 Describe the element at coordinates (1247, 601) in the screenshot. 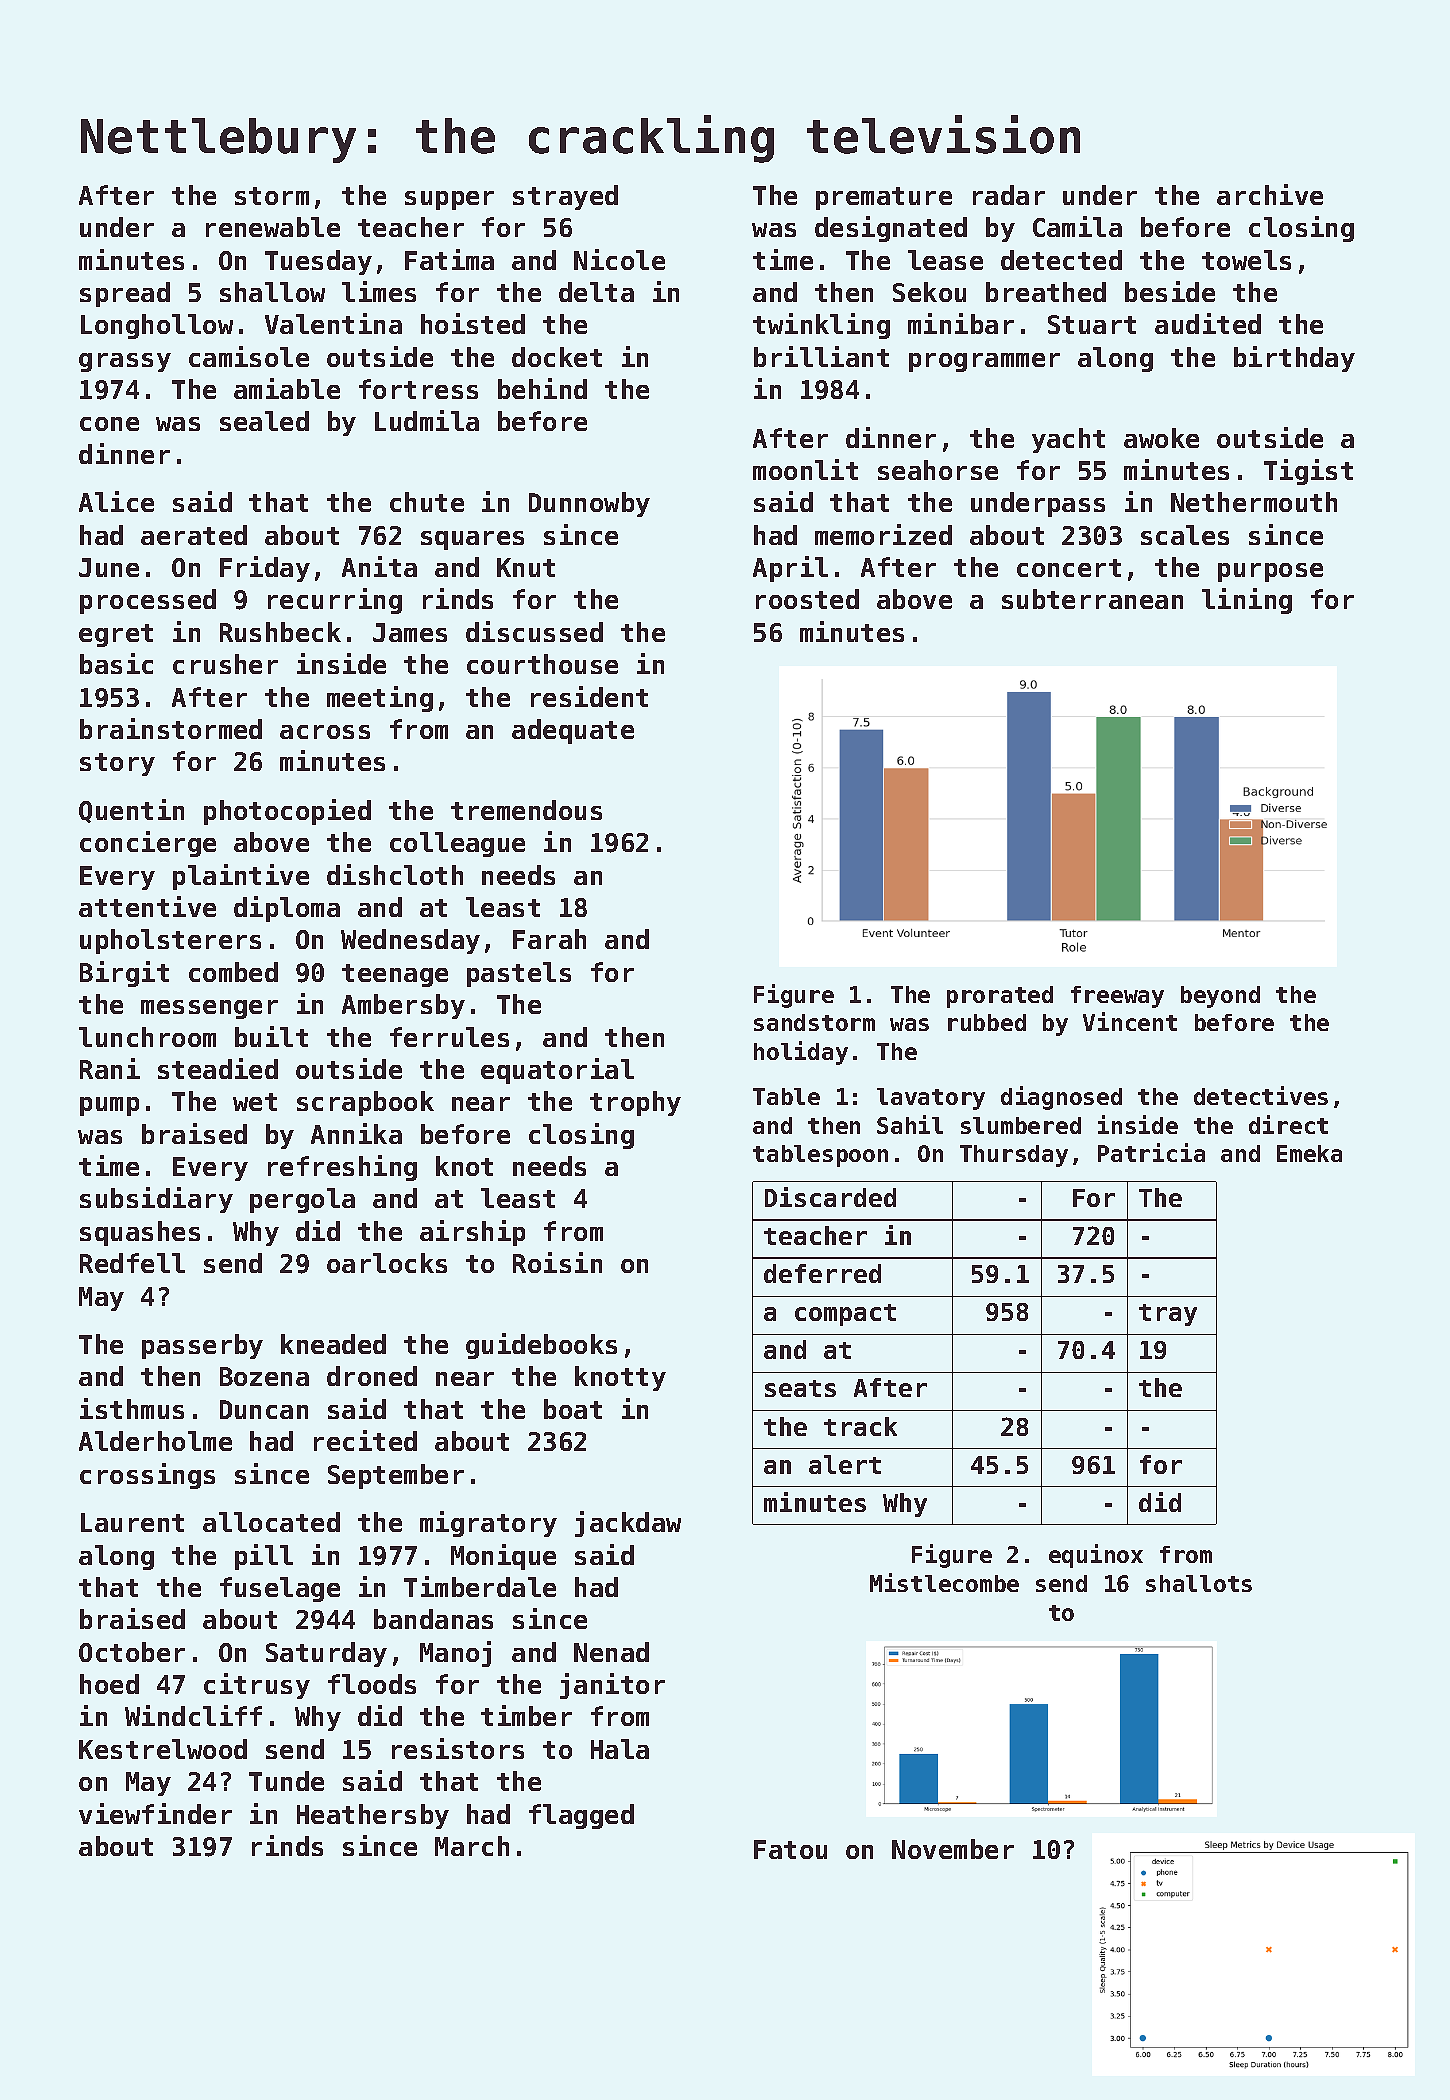

I see `lining` at that location.
